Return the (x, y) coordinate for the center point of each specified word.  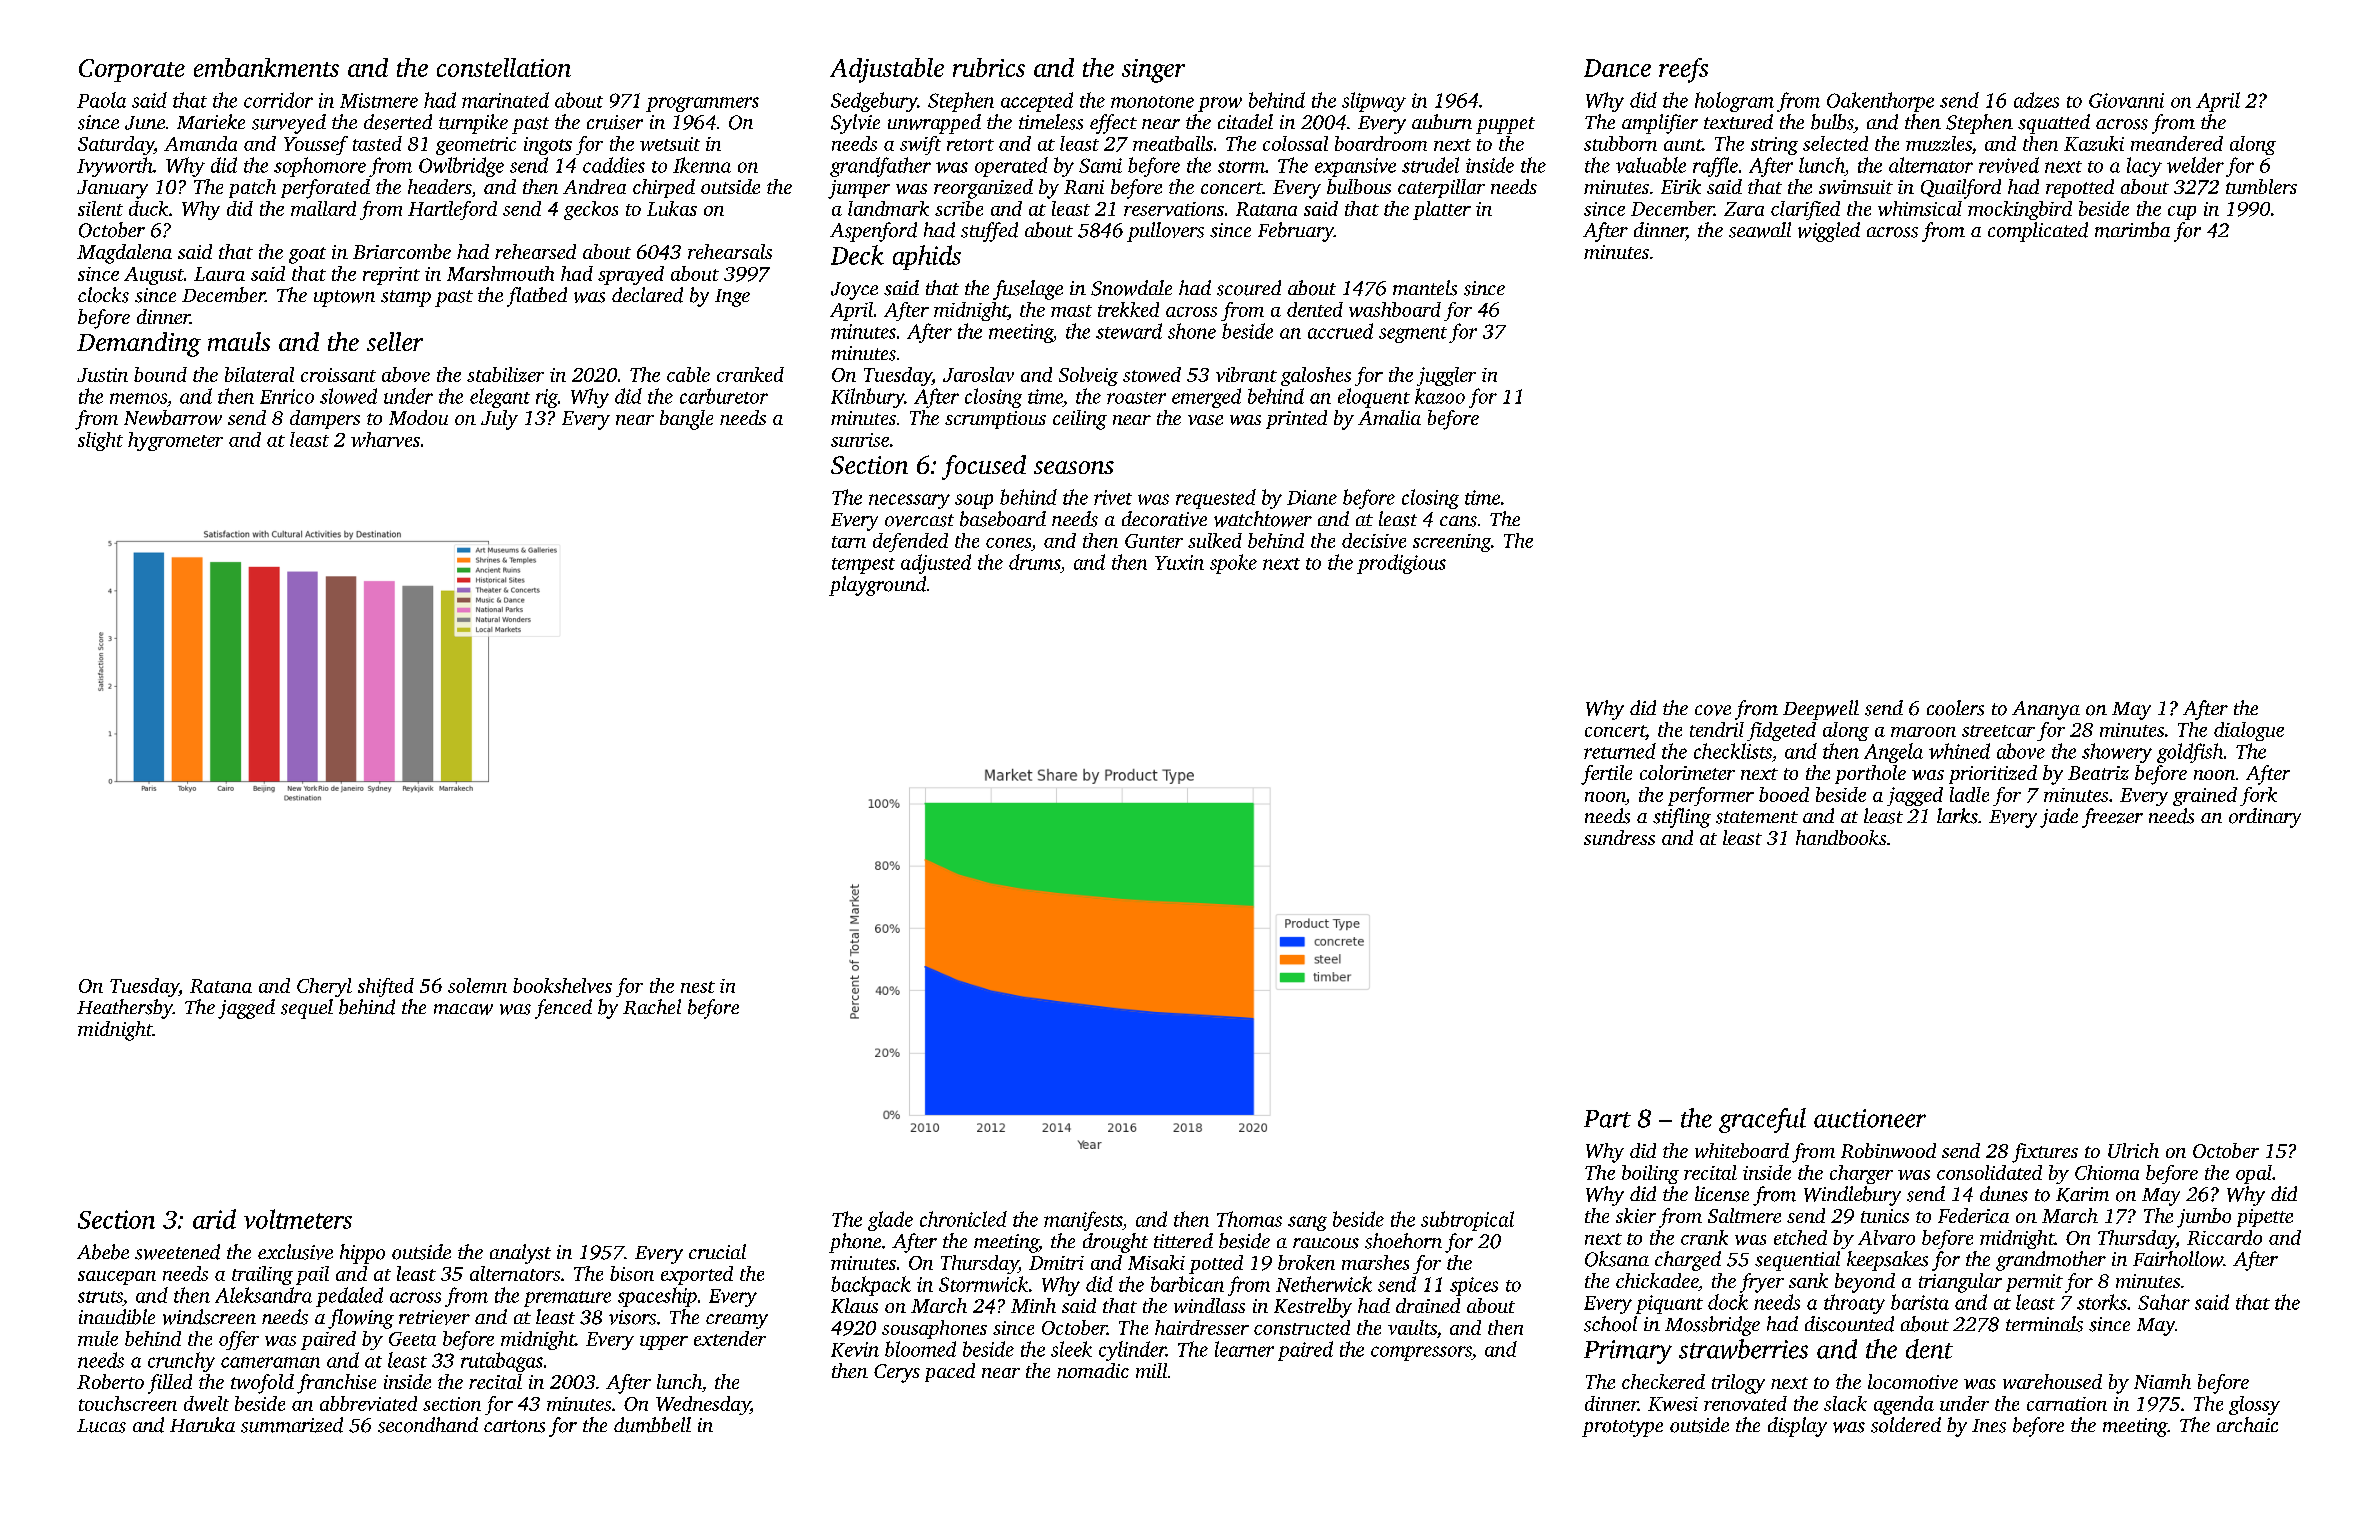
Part (1607, 1119)
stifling (1682, 818)
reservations (1174, 209)
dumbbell (652, 1425)
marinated (505, 100)
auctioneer (1870, 1118)
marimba (2132, 230)
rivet (1113, 497)
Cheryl (324, 987)
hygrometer (175, 441)
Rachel (652, 1007)
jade (2059, 818)
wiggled (1829, 232)
